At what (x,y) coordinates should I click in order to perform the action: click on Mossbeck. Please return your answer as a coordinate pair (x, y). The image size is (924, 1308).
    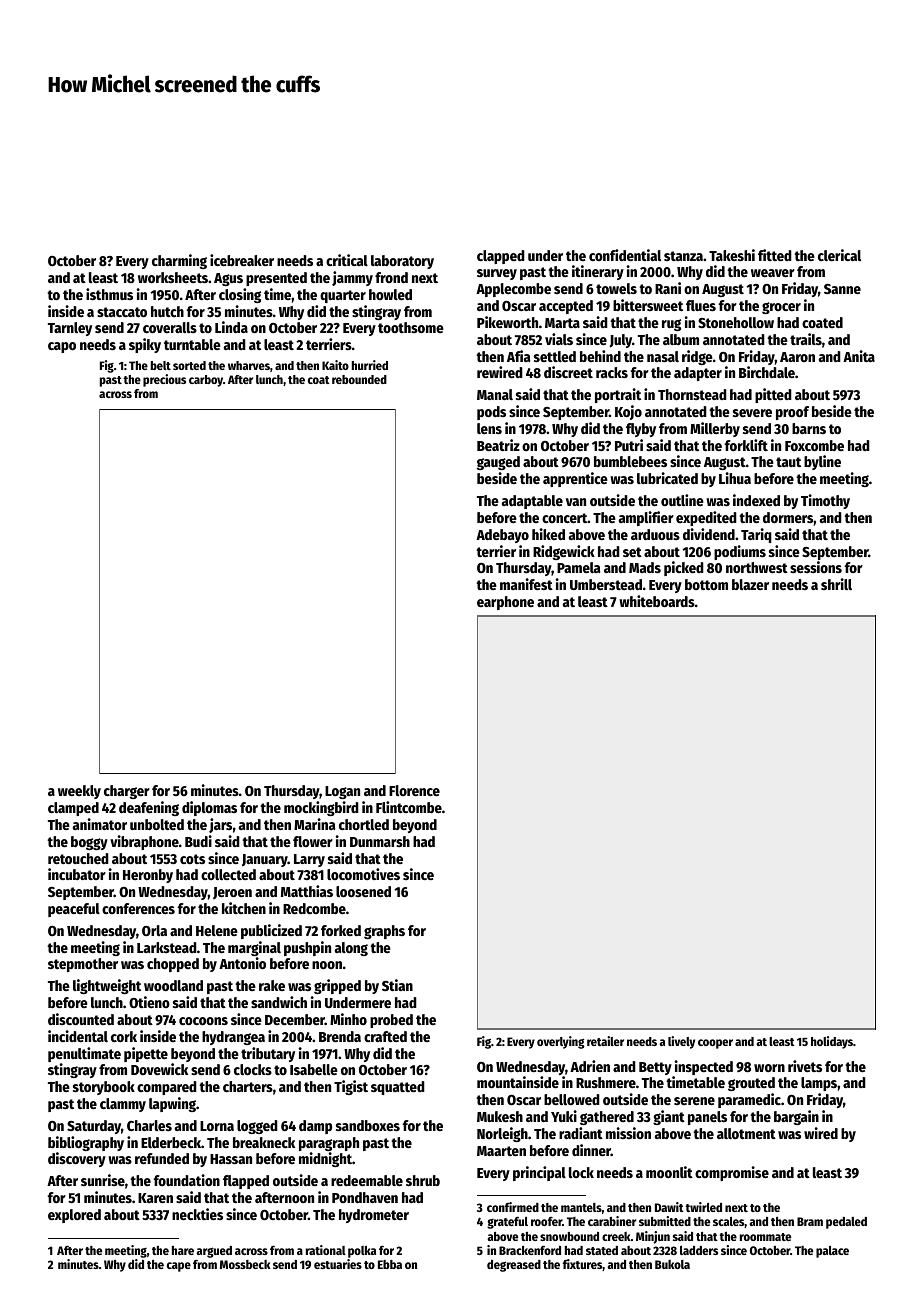
    Looking at the image, I should click on (245, 1264).
